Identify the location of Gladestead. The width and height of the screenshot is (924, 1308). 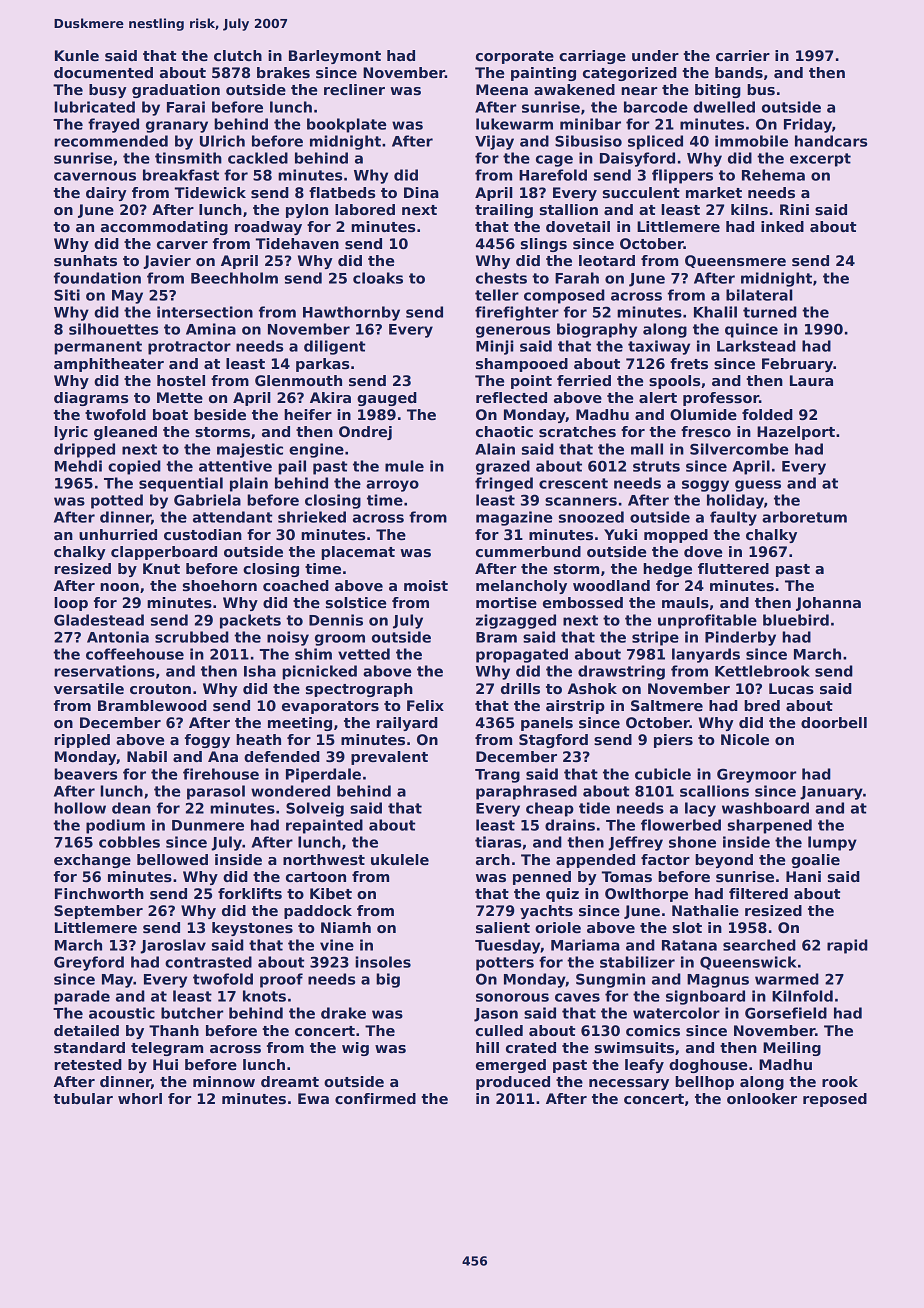
(99, 620).
